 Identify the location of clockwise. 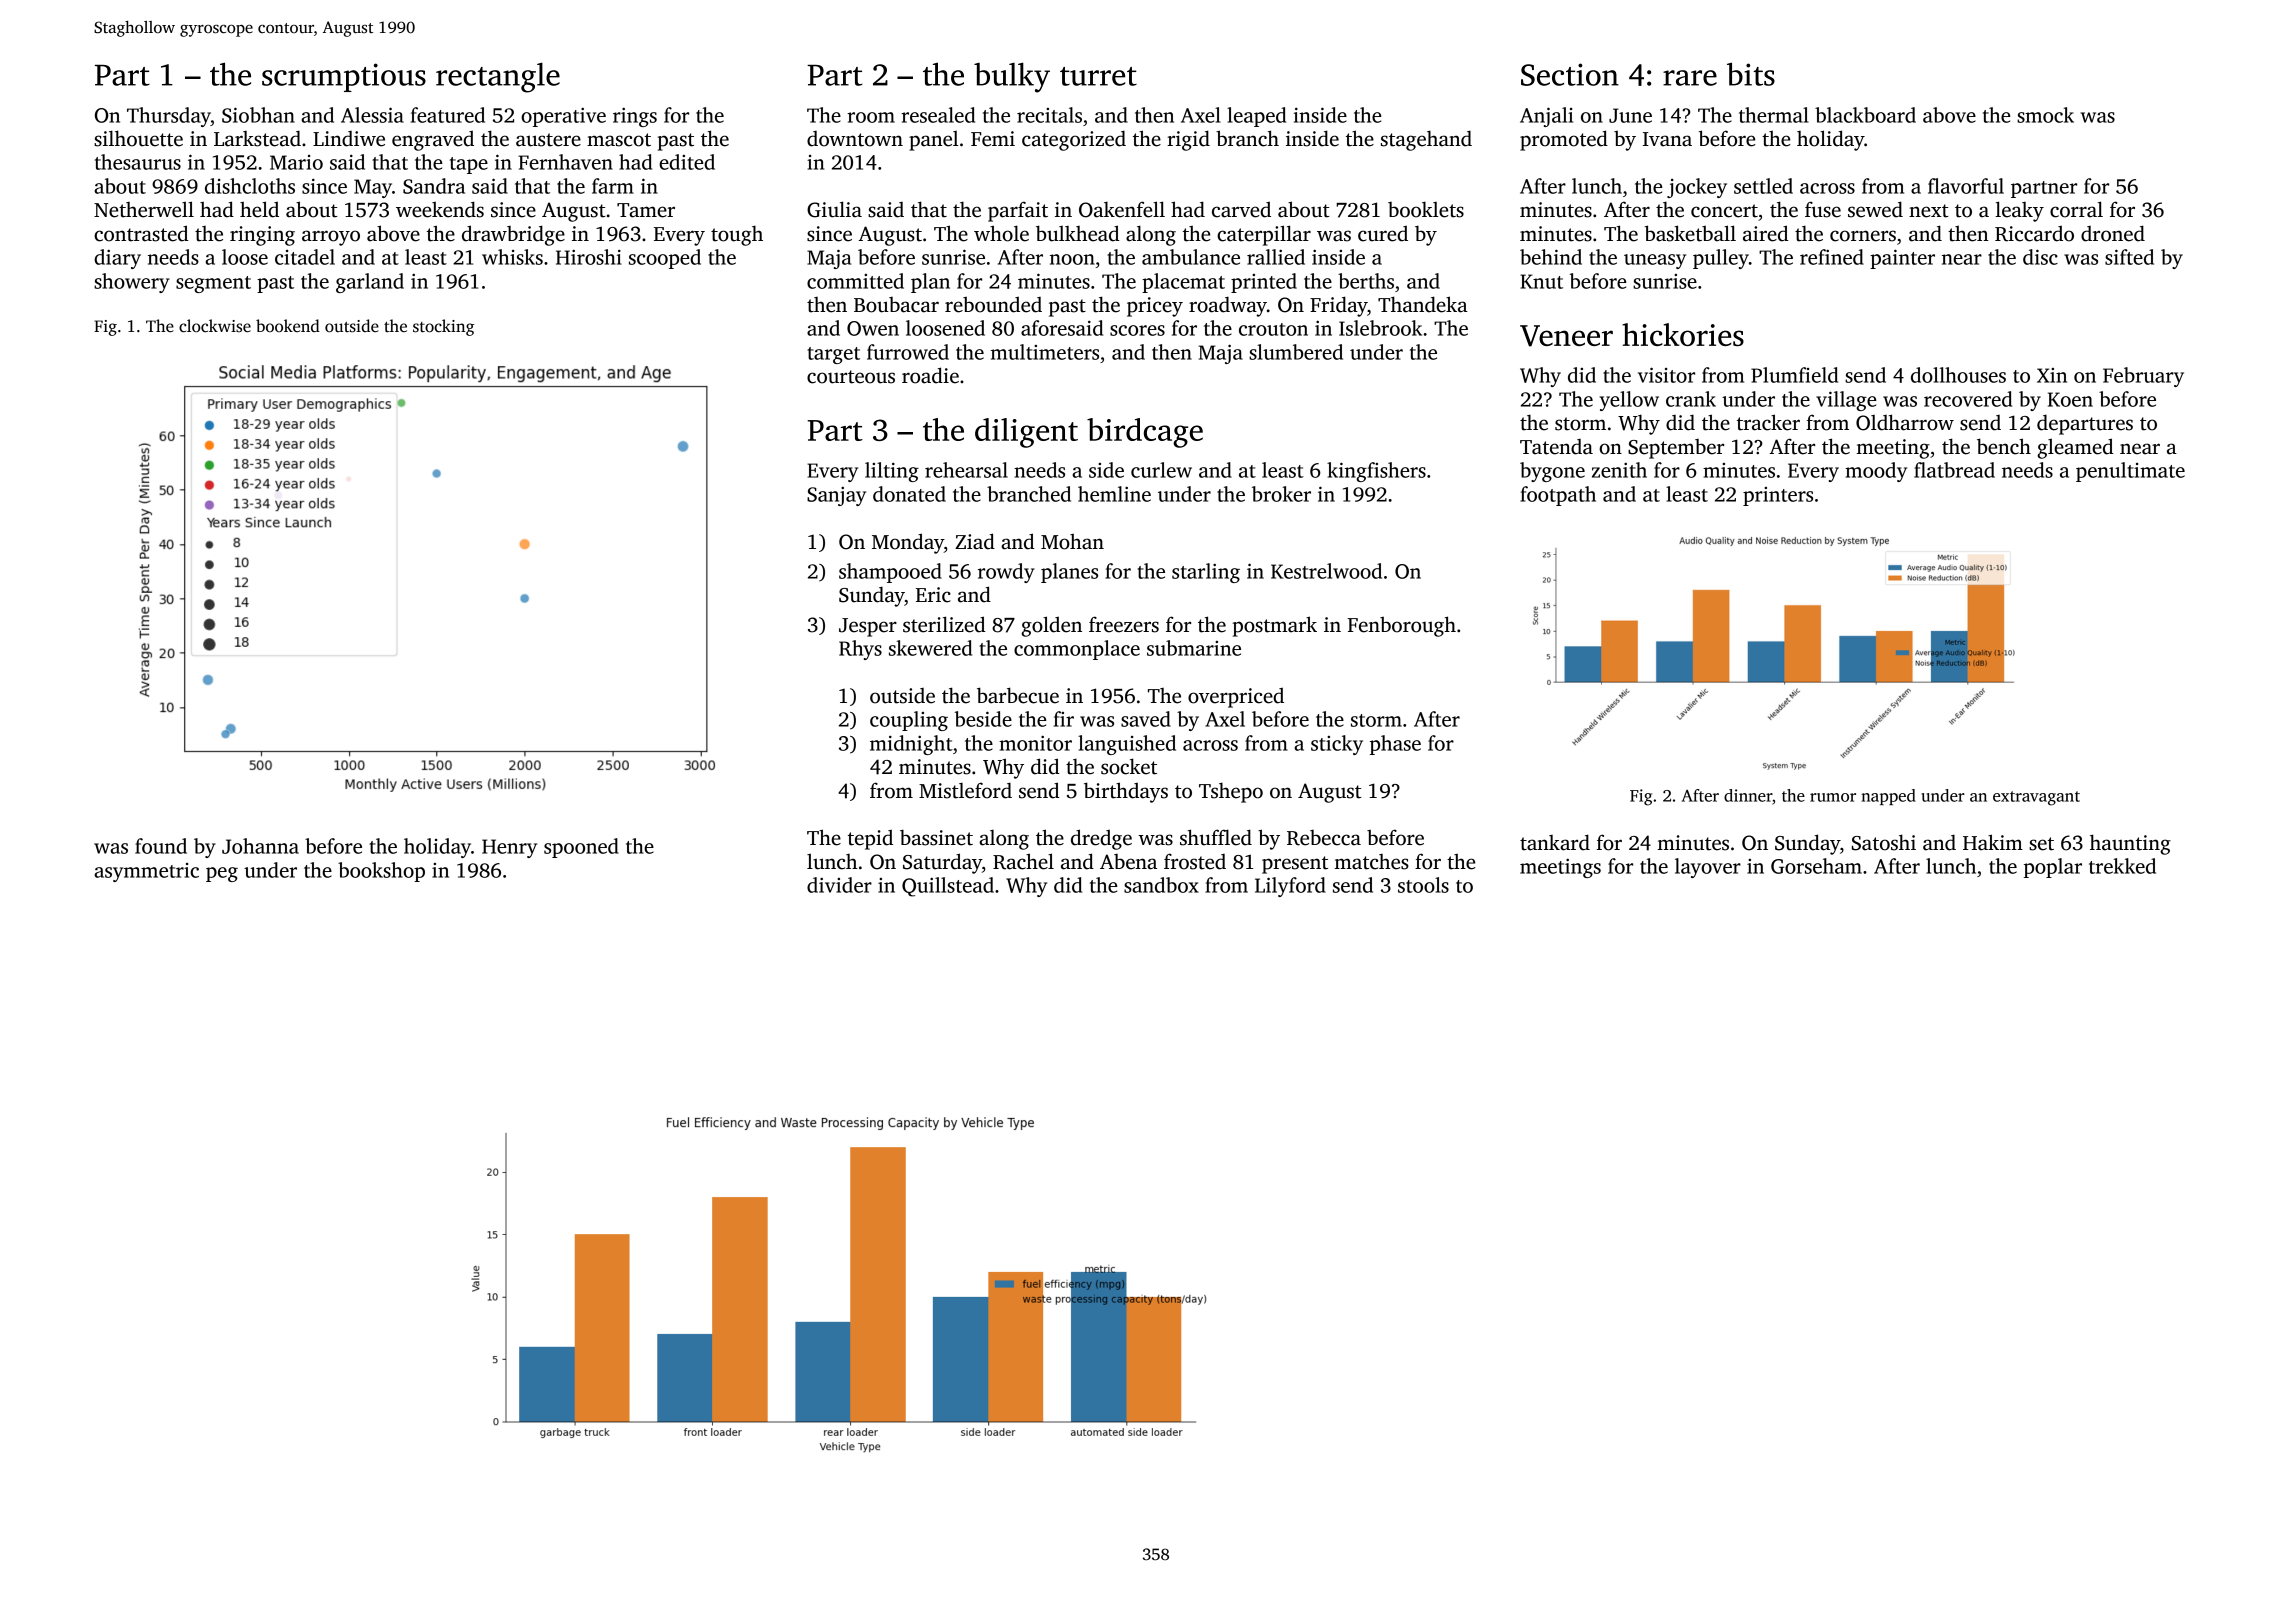
(215, 326).
